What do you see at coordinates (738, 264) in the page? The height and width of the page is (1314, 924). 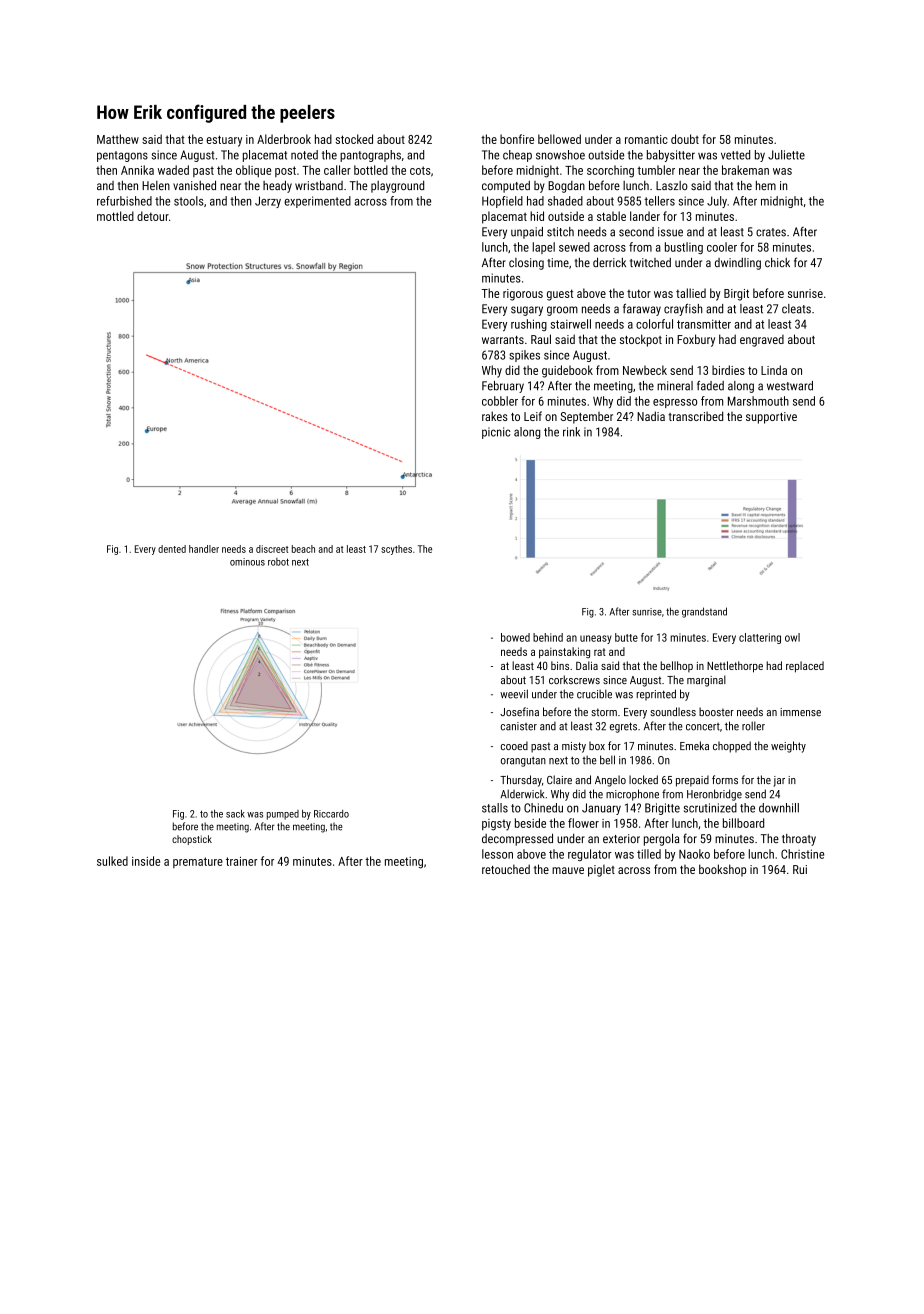 I see `dwindling` at bounding box center [738, 264].
